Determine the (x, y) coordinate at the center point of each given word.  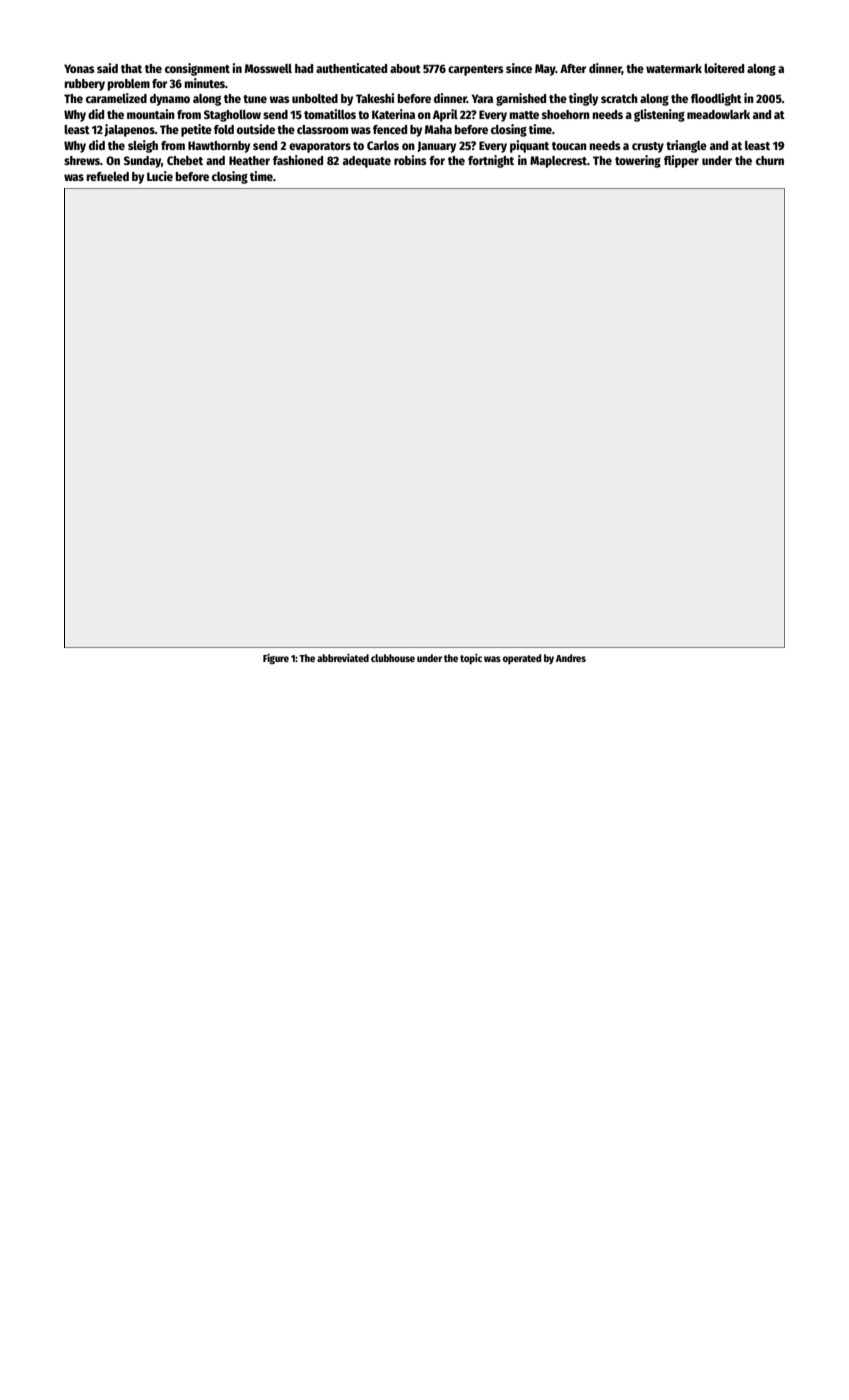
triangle (686, 146)
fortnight (491, 161)
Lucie (160, 176)
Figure (276, 659)
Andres (571, 658)
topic (471, 659)
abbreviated (343, 658)
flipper (681, 161)
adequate (367, 162)
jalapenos (129, 130)
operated (522, 659)
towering (638, 161)
